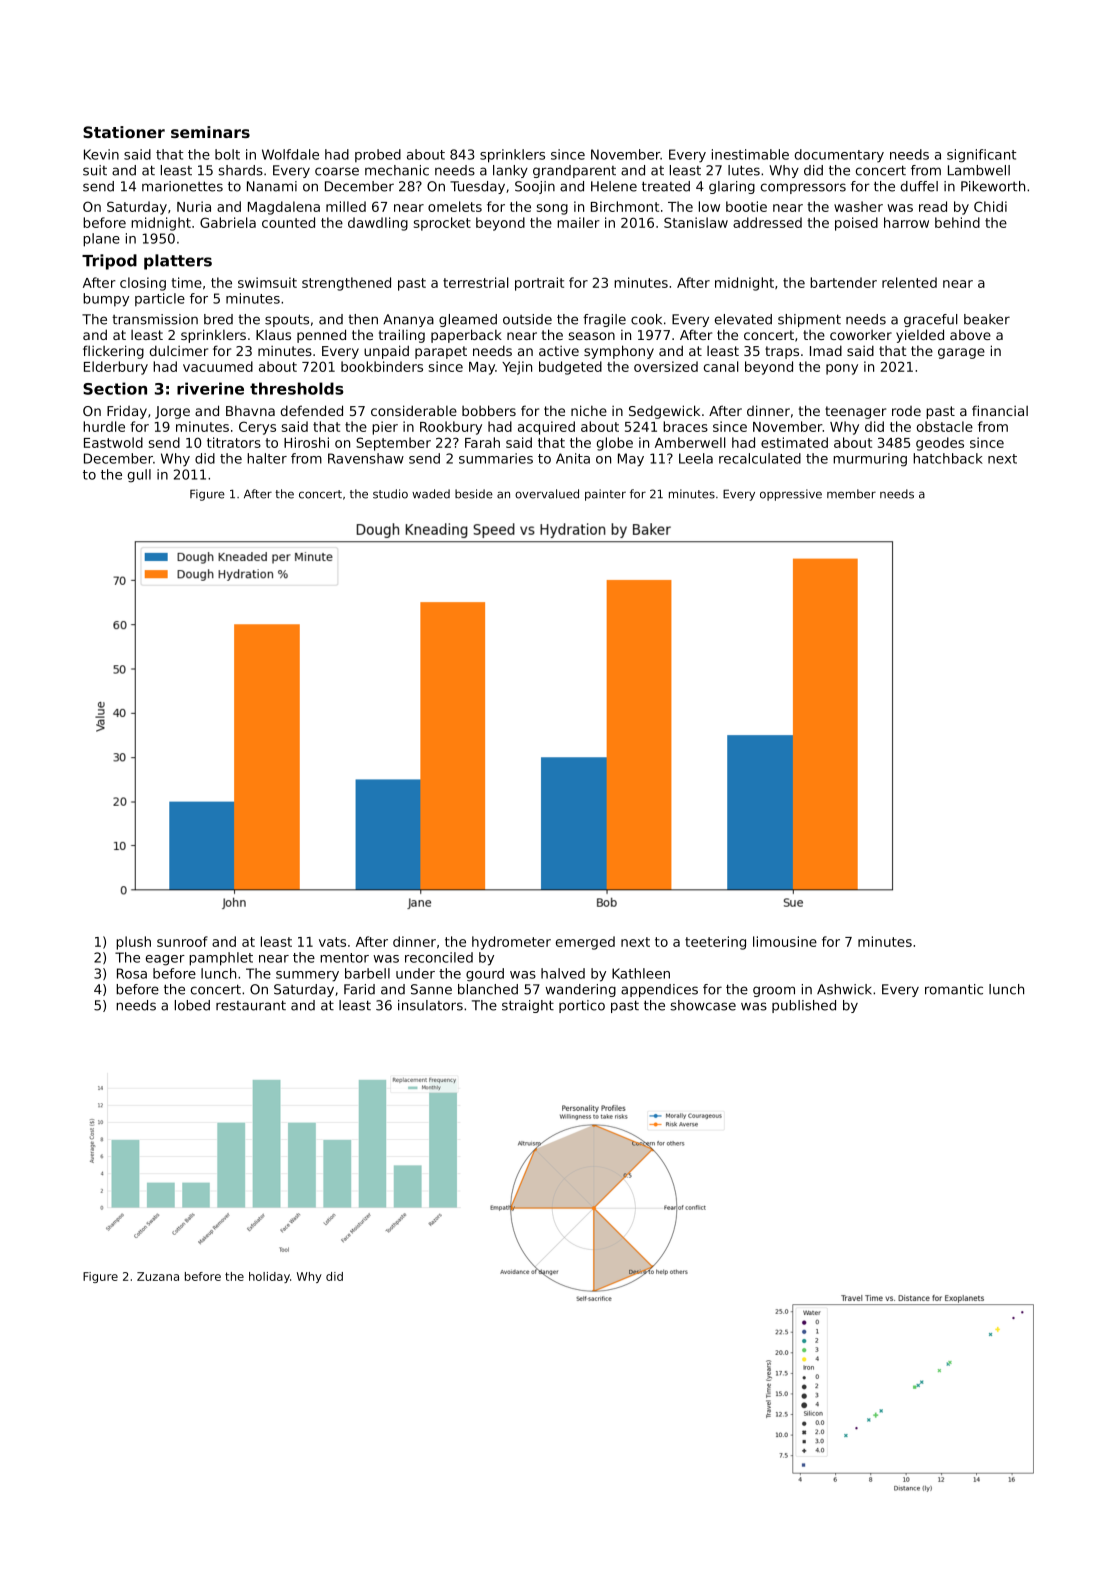 The image size is (1115, 1577). Describe the element at coordinates (269, 1277) in the screenshot. I see `holiday` at that location.
